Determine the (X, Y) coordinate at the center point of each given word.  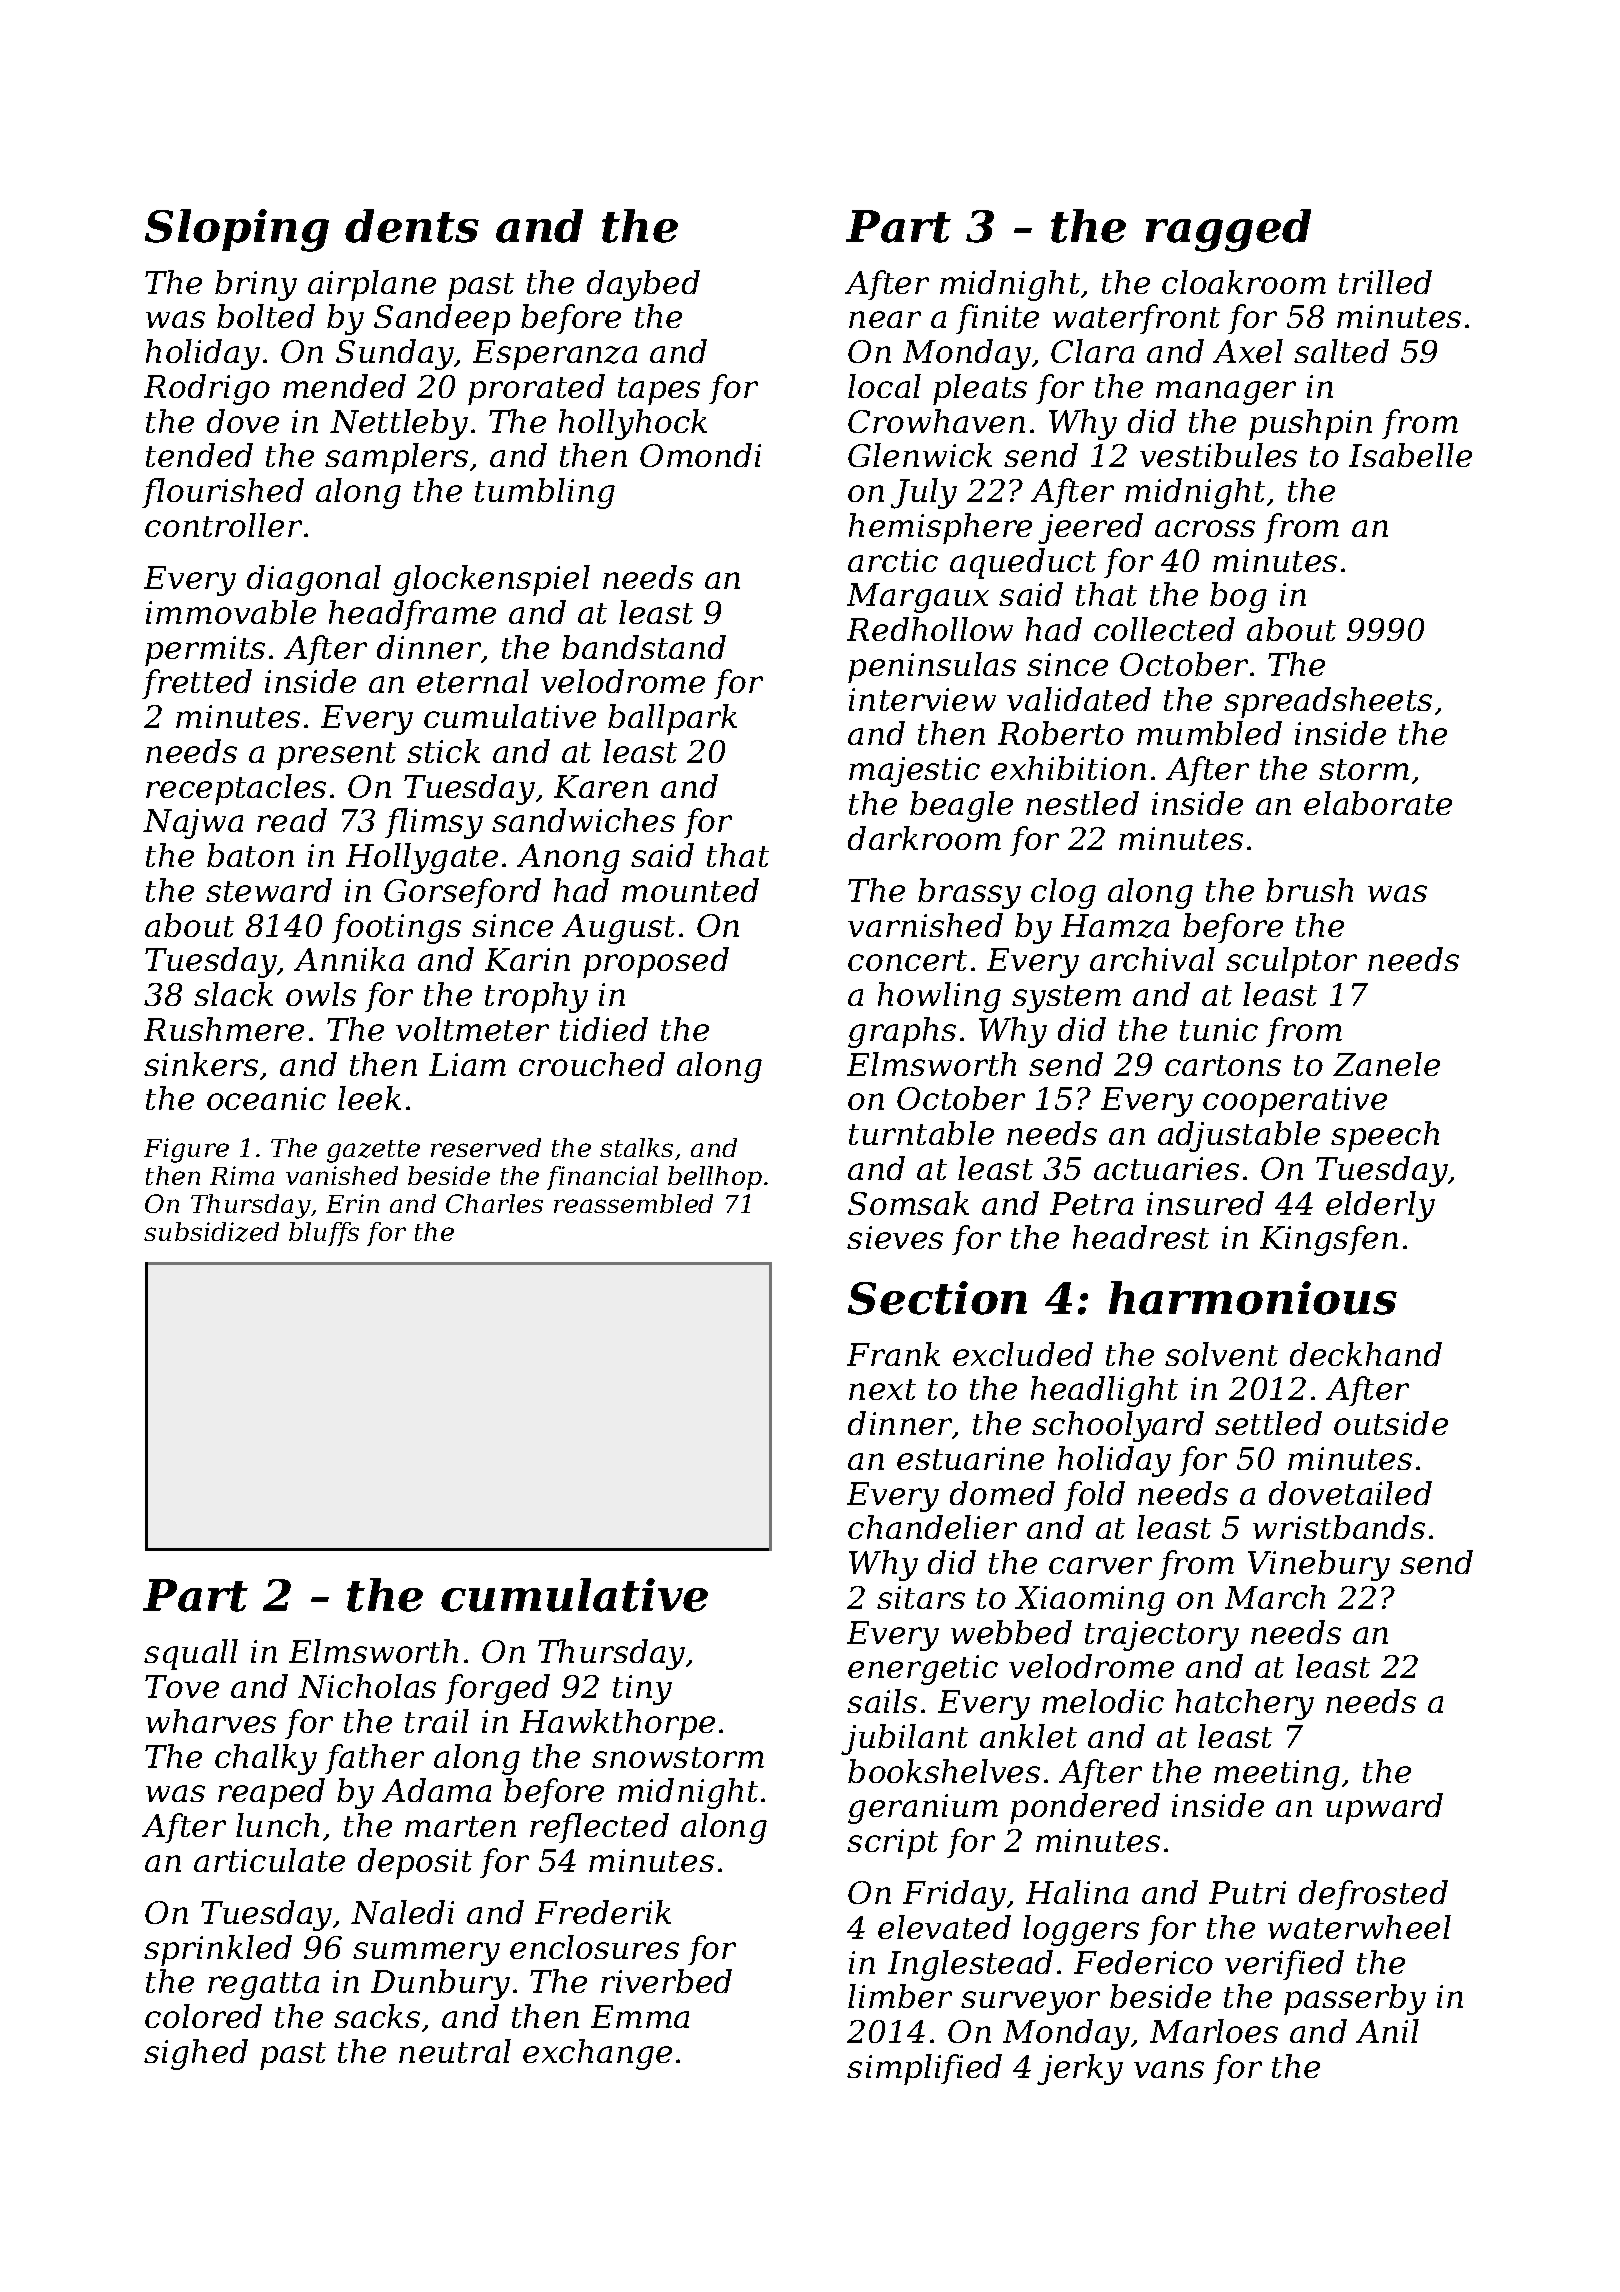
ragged (1228, 230)
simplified (924, 2069)
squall (191, 1654)
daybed (643, 285)
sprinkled (218, 1950)
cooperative (1295, 1102)
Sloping (237, 230)
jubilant (904, 1739)
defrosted (1373, 1895)
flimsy (434, 823)
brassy (969, 893)
